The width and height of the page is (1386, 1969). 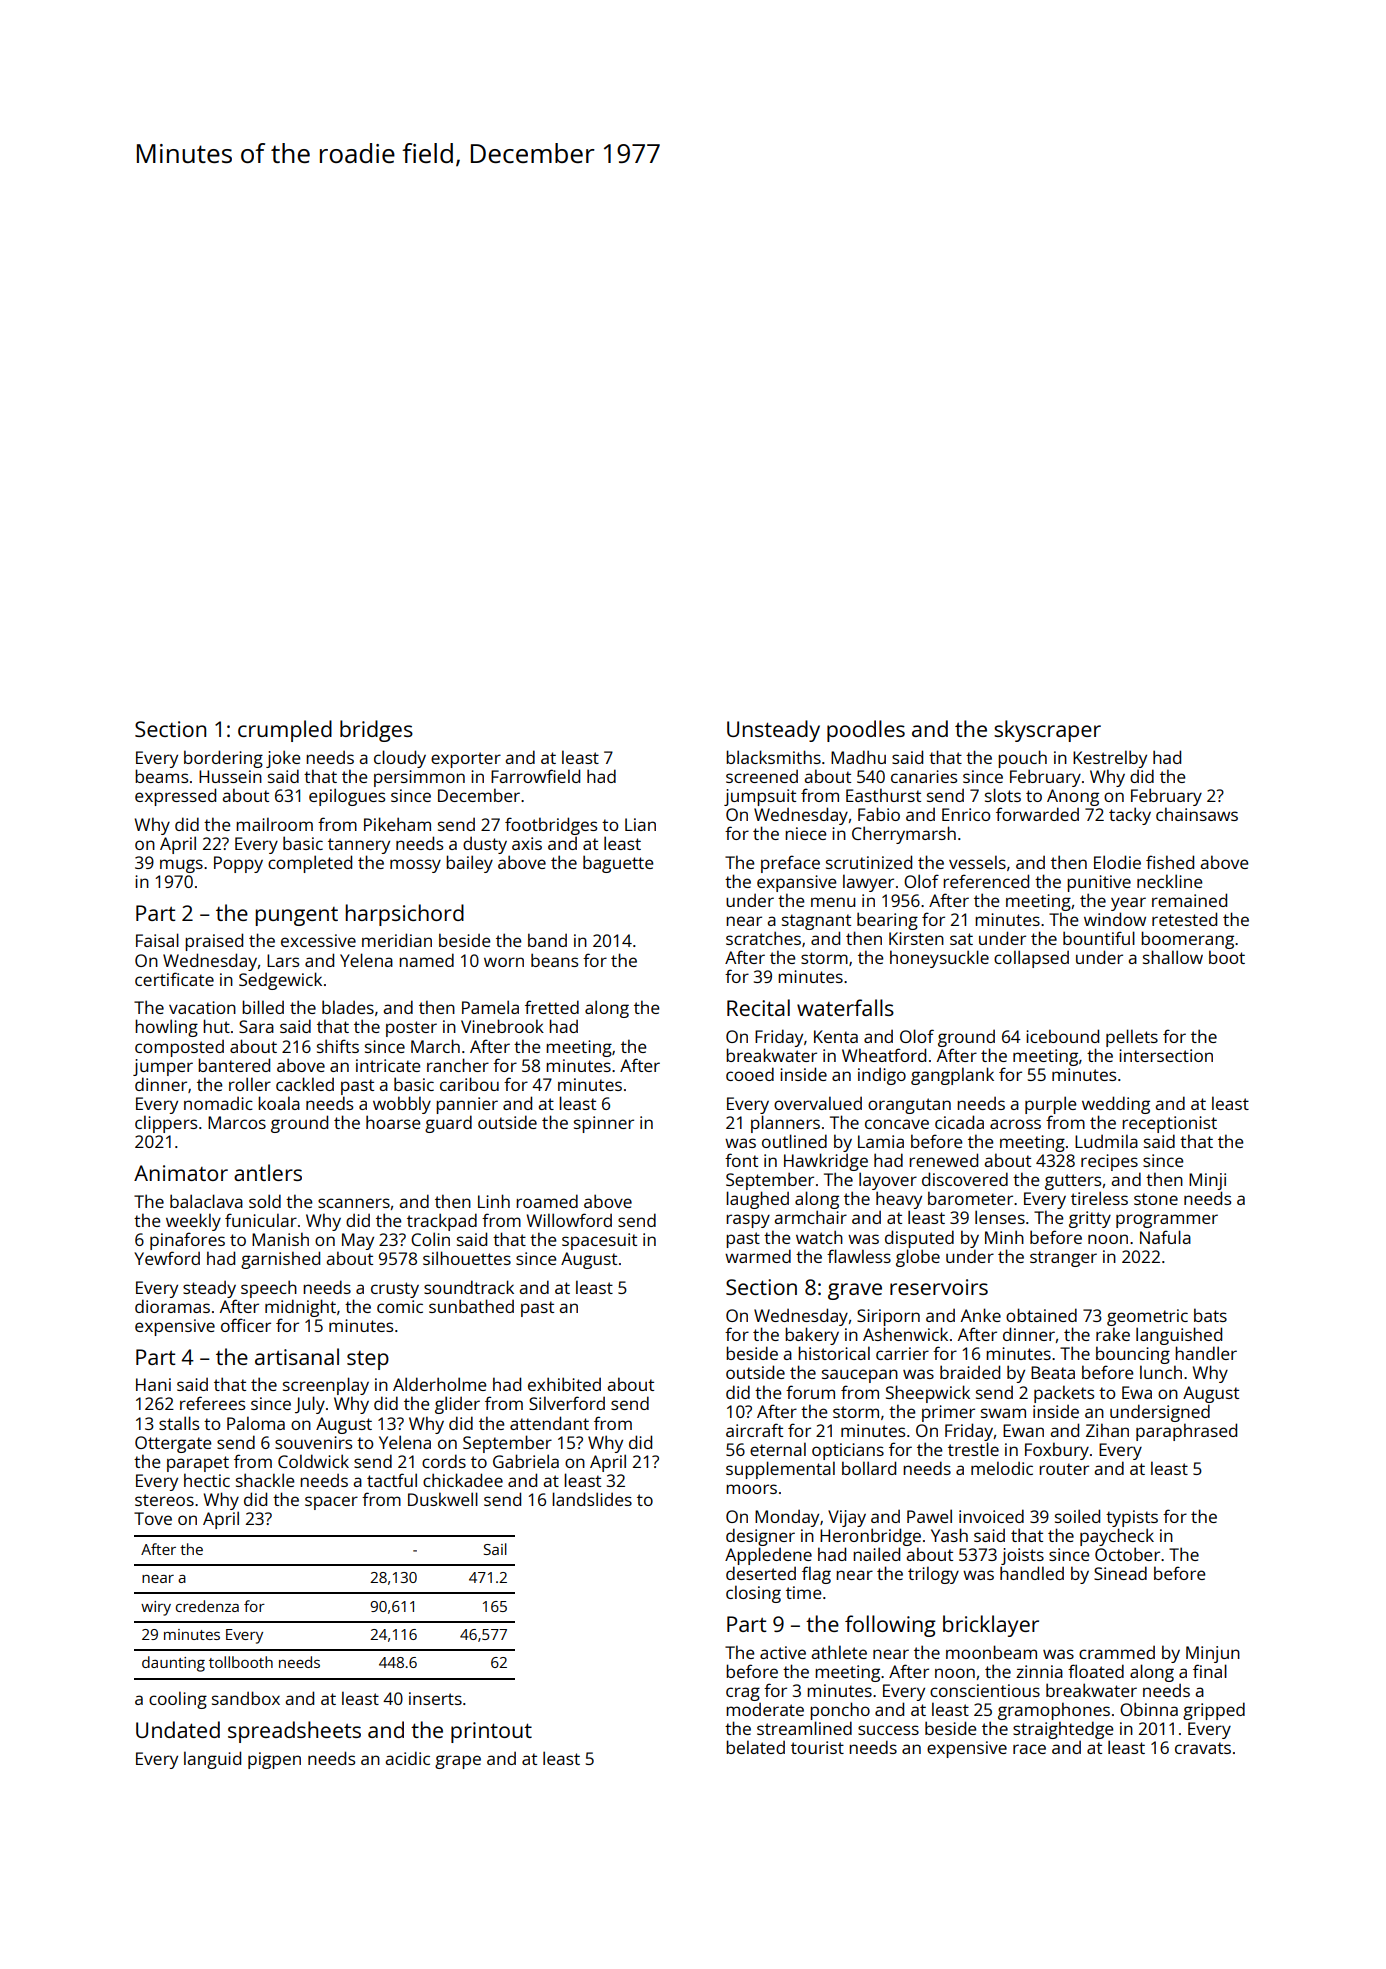 What do you see at coordinates (899, 1200) in the page?
I see `heavy` at bounding box center [899, 1200].
